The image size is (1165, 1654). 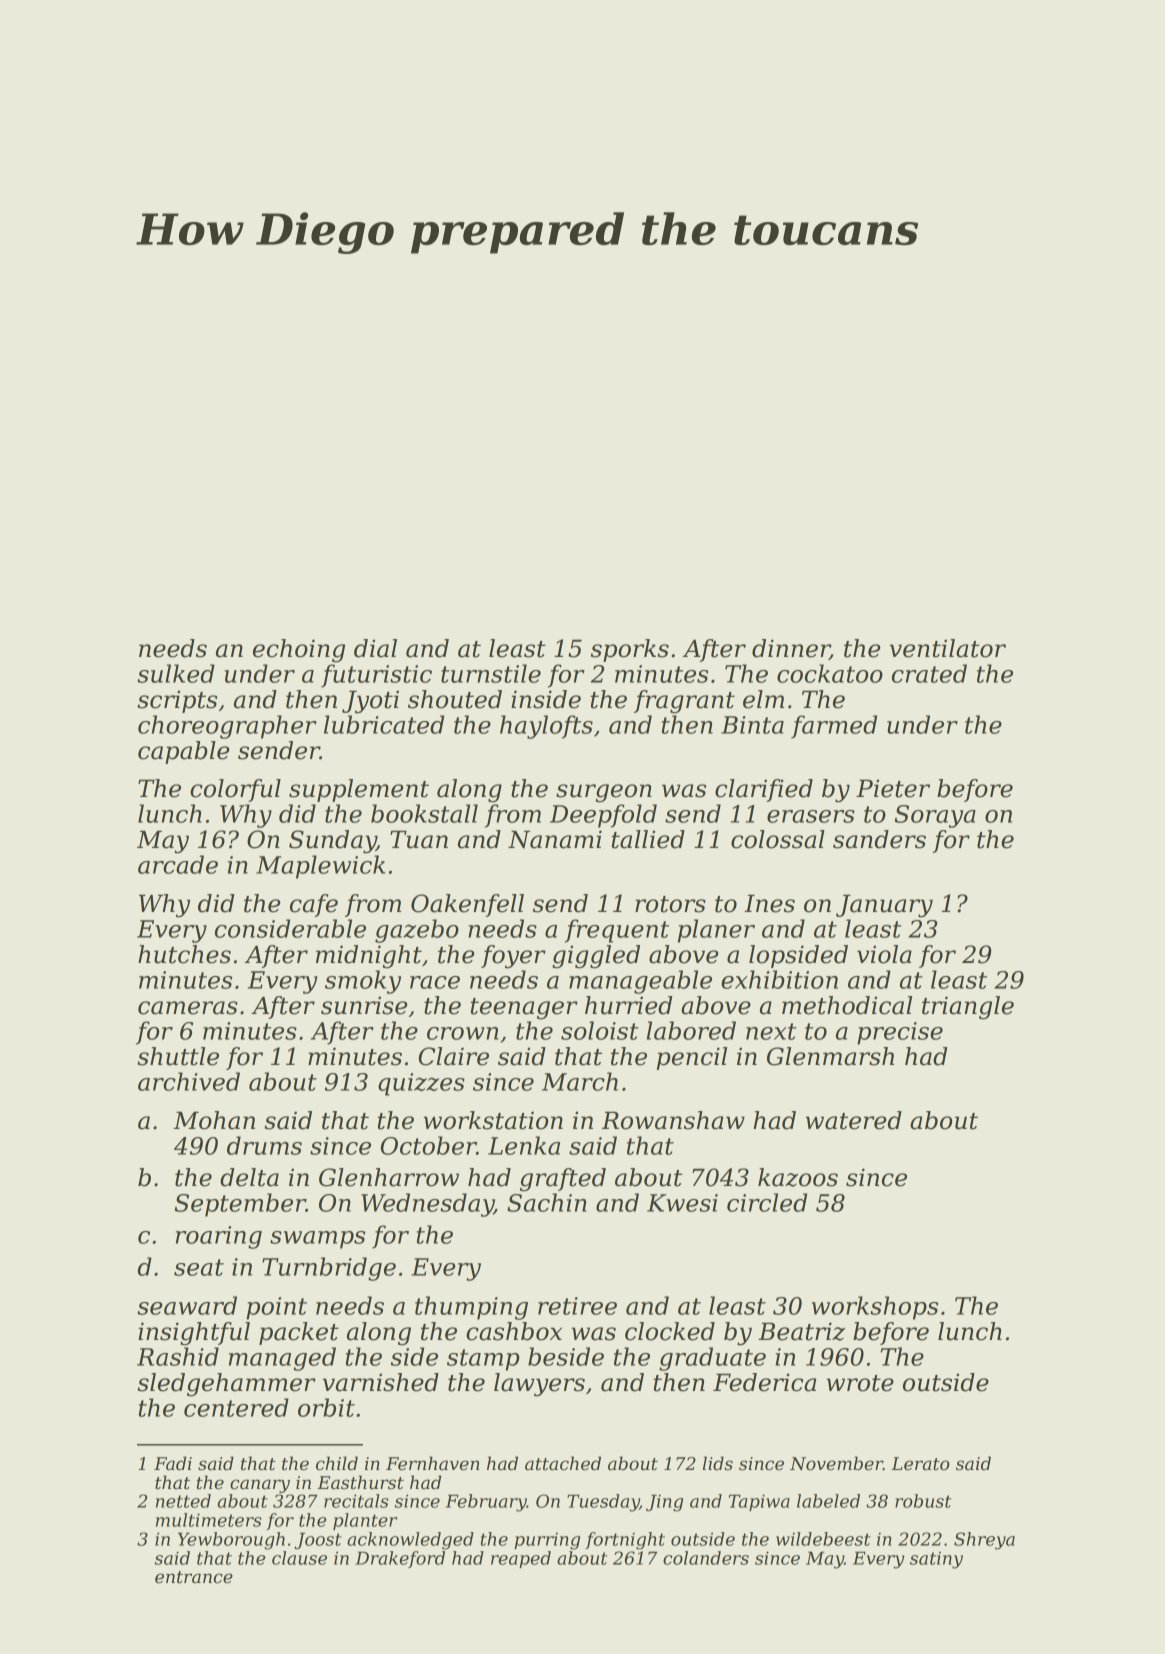 I want to click on workshops, so click(x=875, y=1308).
